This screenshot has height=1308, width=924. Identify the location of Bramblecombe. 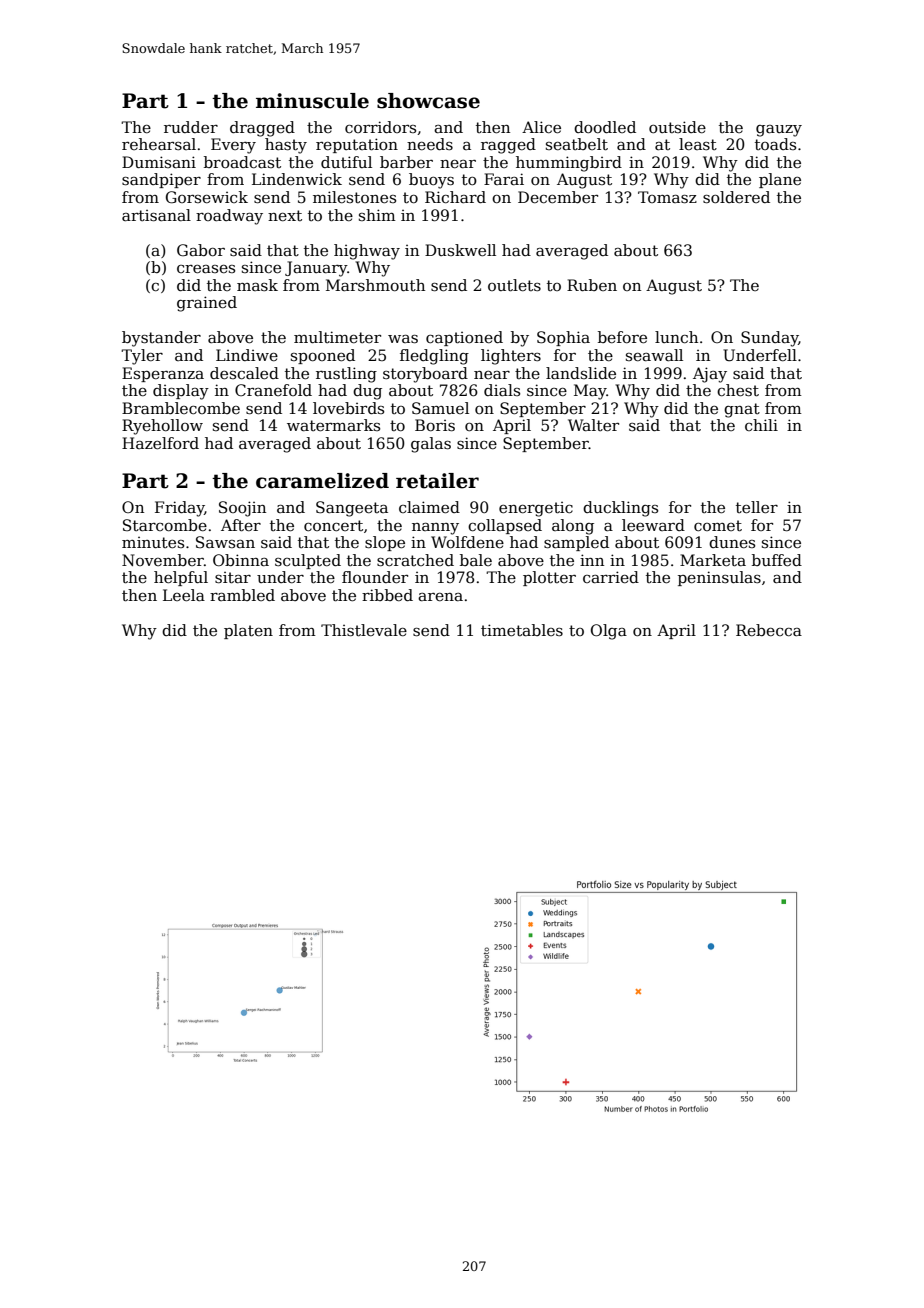
(181, 408).
